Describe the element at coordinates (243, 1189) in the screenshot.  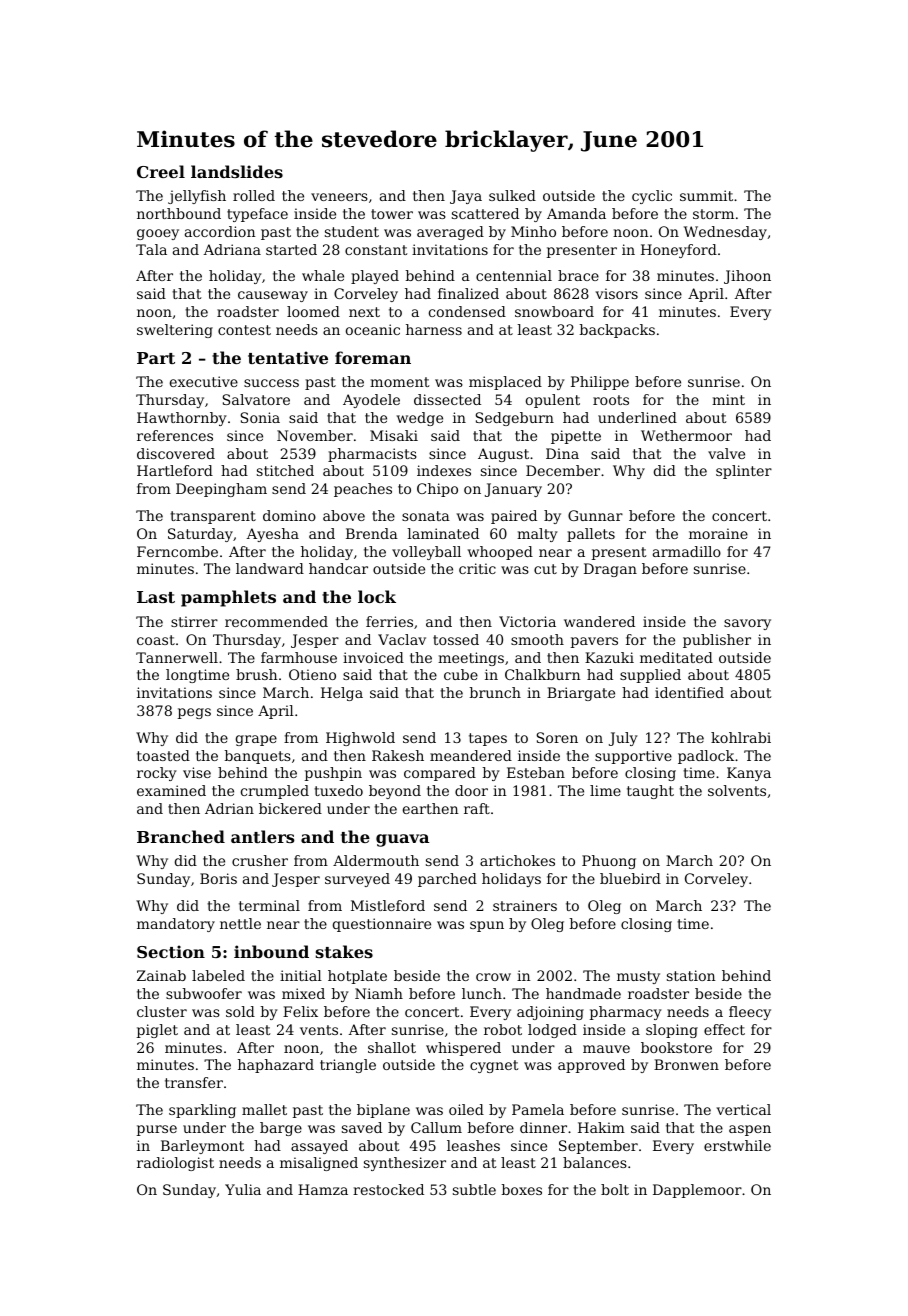
I see `Yulia` at that location.
